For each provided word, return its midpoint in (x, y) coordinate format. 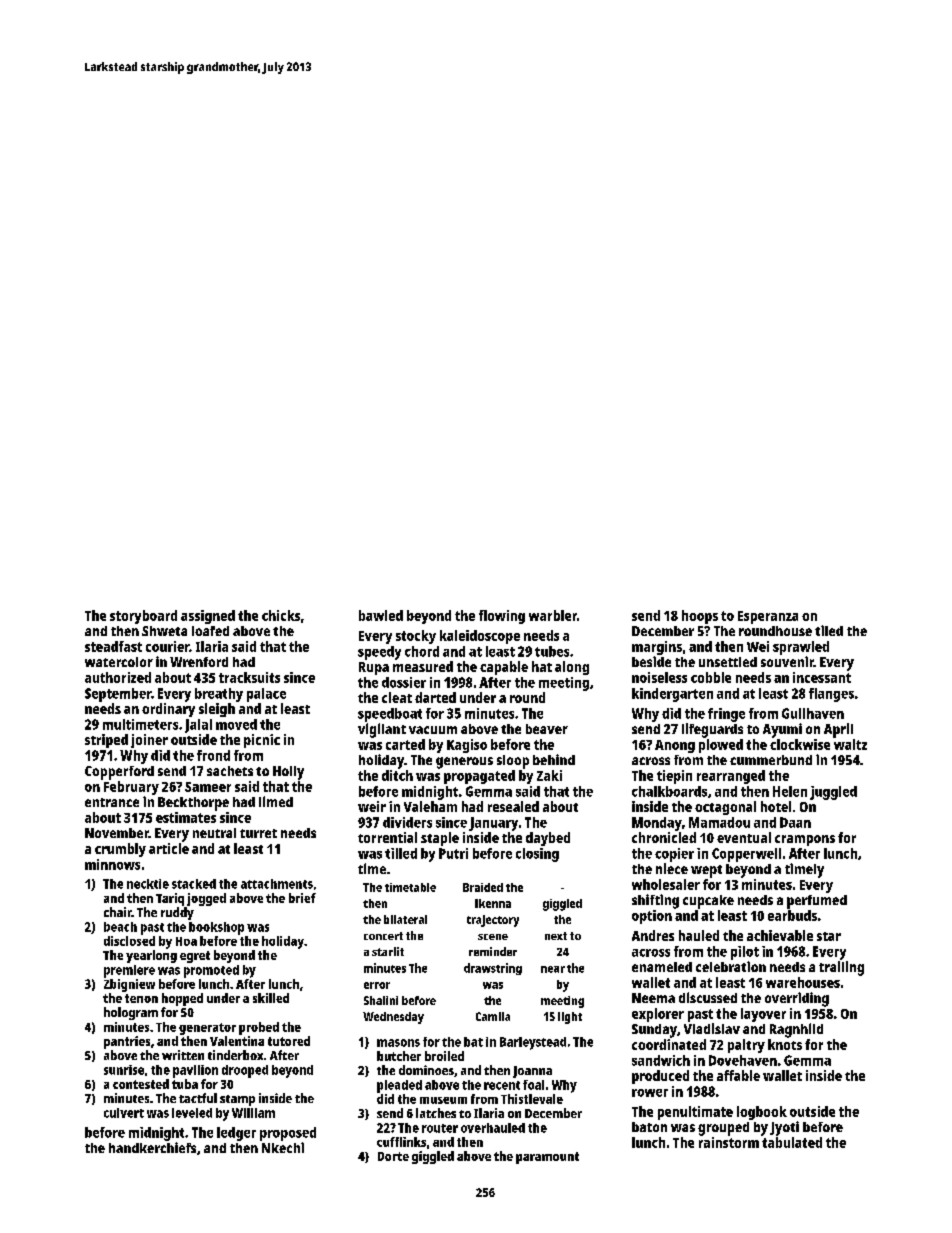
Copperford (119, 773)
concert (383, 936)
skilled (271, 998)
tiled (829, 630)
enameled (662, 967)
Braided (483, 887)
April (838, 730)
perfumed (817, 902)
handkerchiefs (152, 1147)
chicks (281, 615)
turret (258, 833)
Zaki (549, 775)
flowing (502, 617)
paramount (547, 1158)
